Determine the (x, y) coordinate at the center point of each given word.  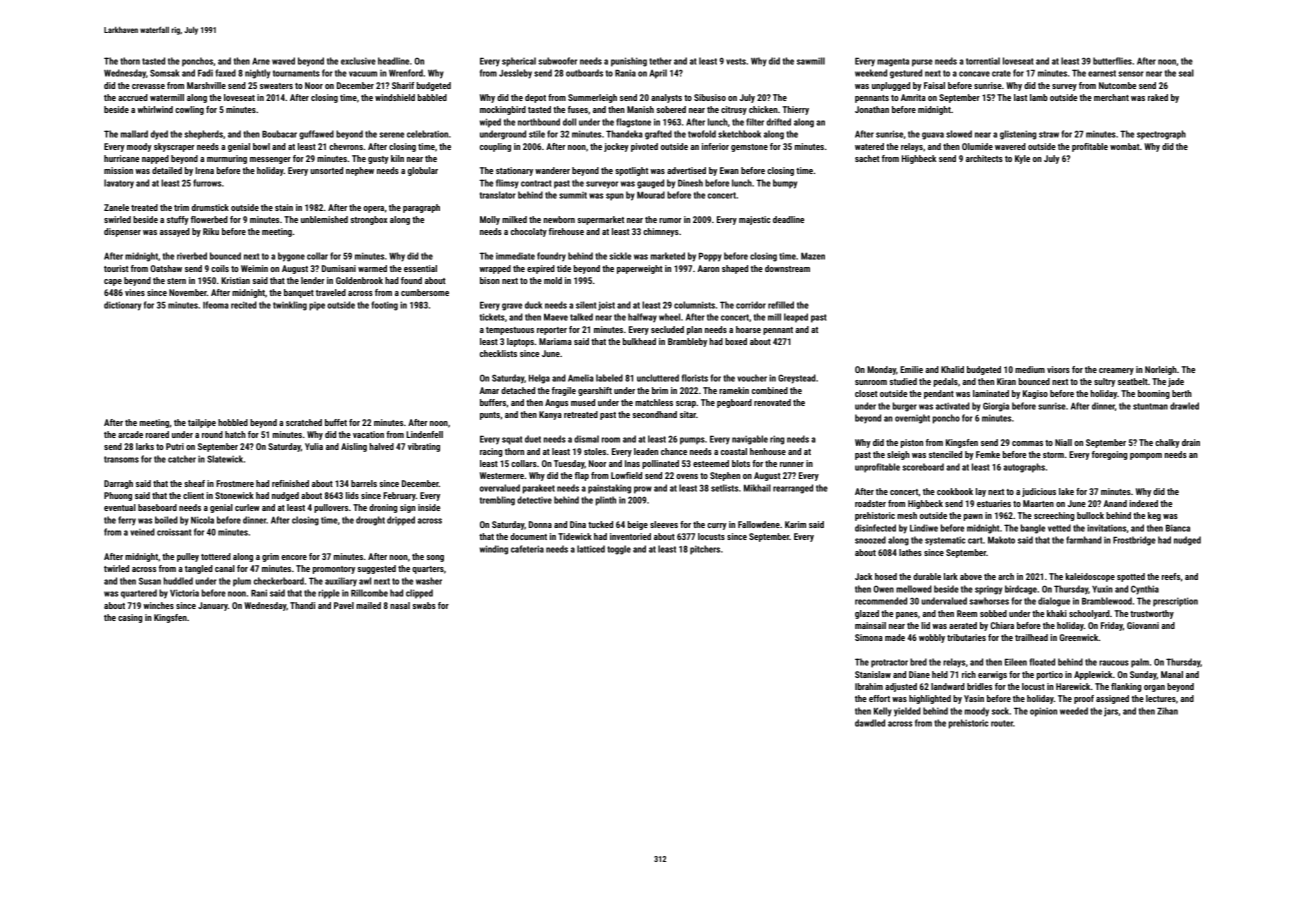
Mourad (651, 195)
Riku (211, 231)
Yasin (974, 698)
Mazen (813, 256)
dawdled (870, 723)
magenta (893, 62)
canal (225, 568)
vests (736, 61)
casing (130, 618)
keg (1154, 516)
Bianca (1178, 528)
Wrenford (406, 73)
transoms (121, 459)
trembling (497, 501)
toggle (619, 550)
